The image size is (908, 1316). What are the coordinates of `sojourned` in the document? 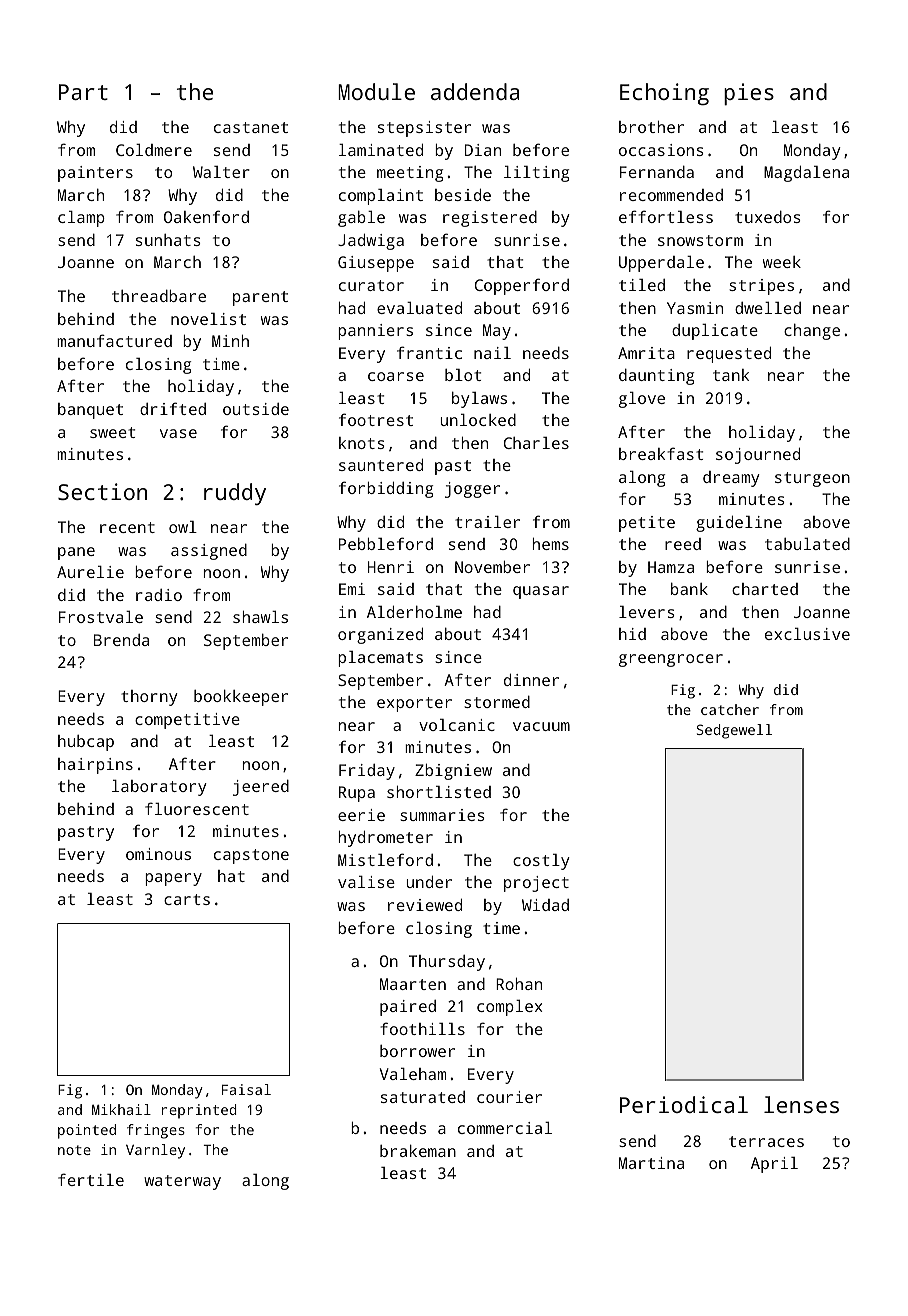 It's located at (758, 456).
